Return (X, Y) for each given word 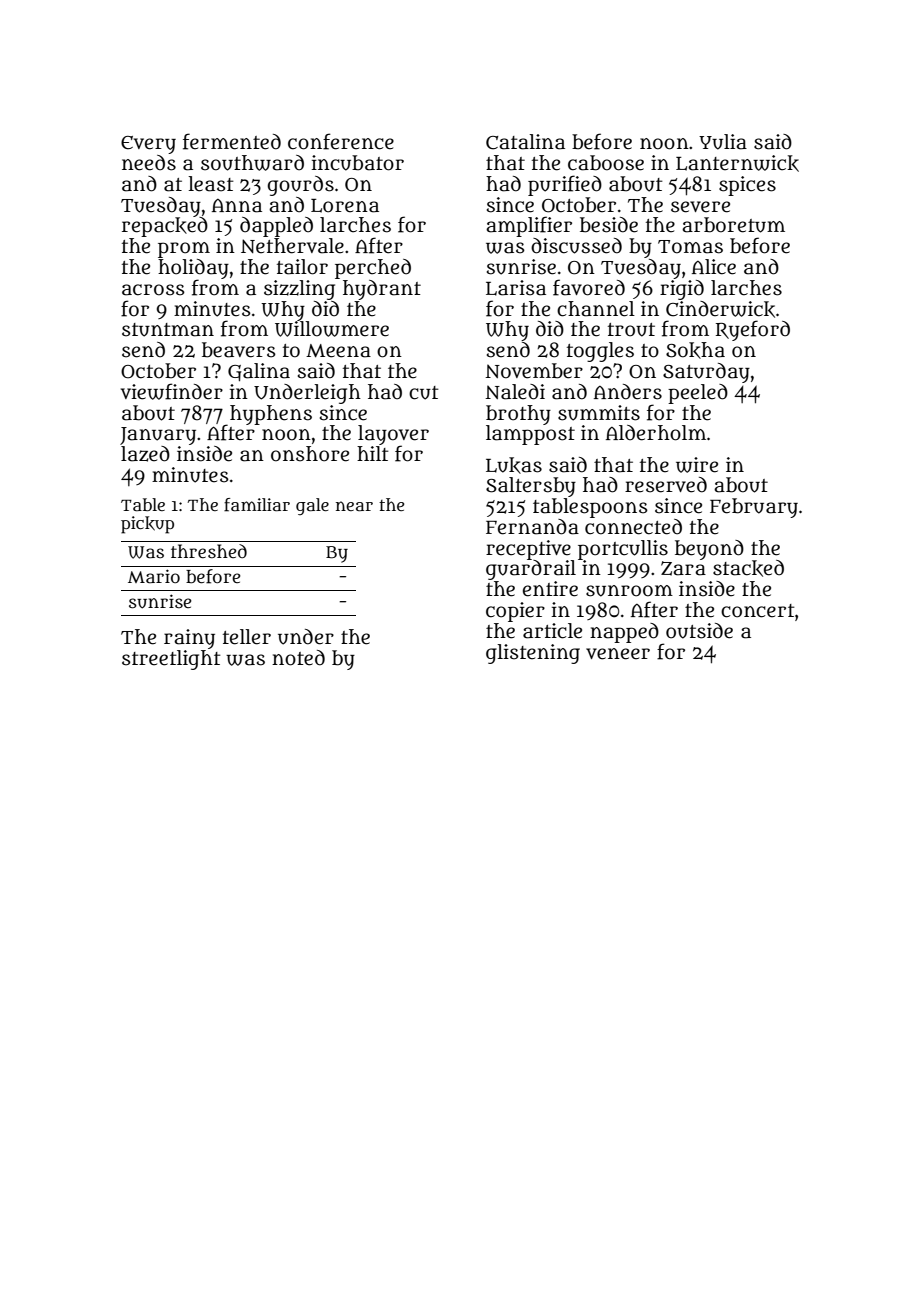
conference (341, 141)
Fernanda (532, 527)
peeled (698, 394)
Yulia (723, 142)
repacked (165, 227)
